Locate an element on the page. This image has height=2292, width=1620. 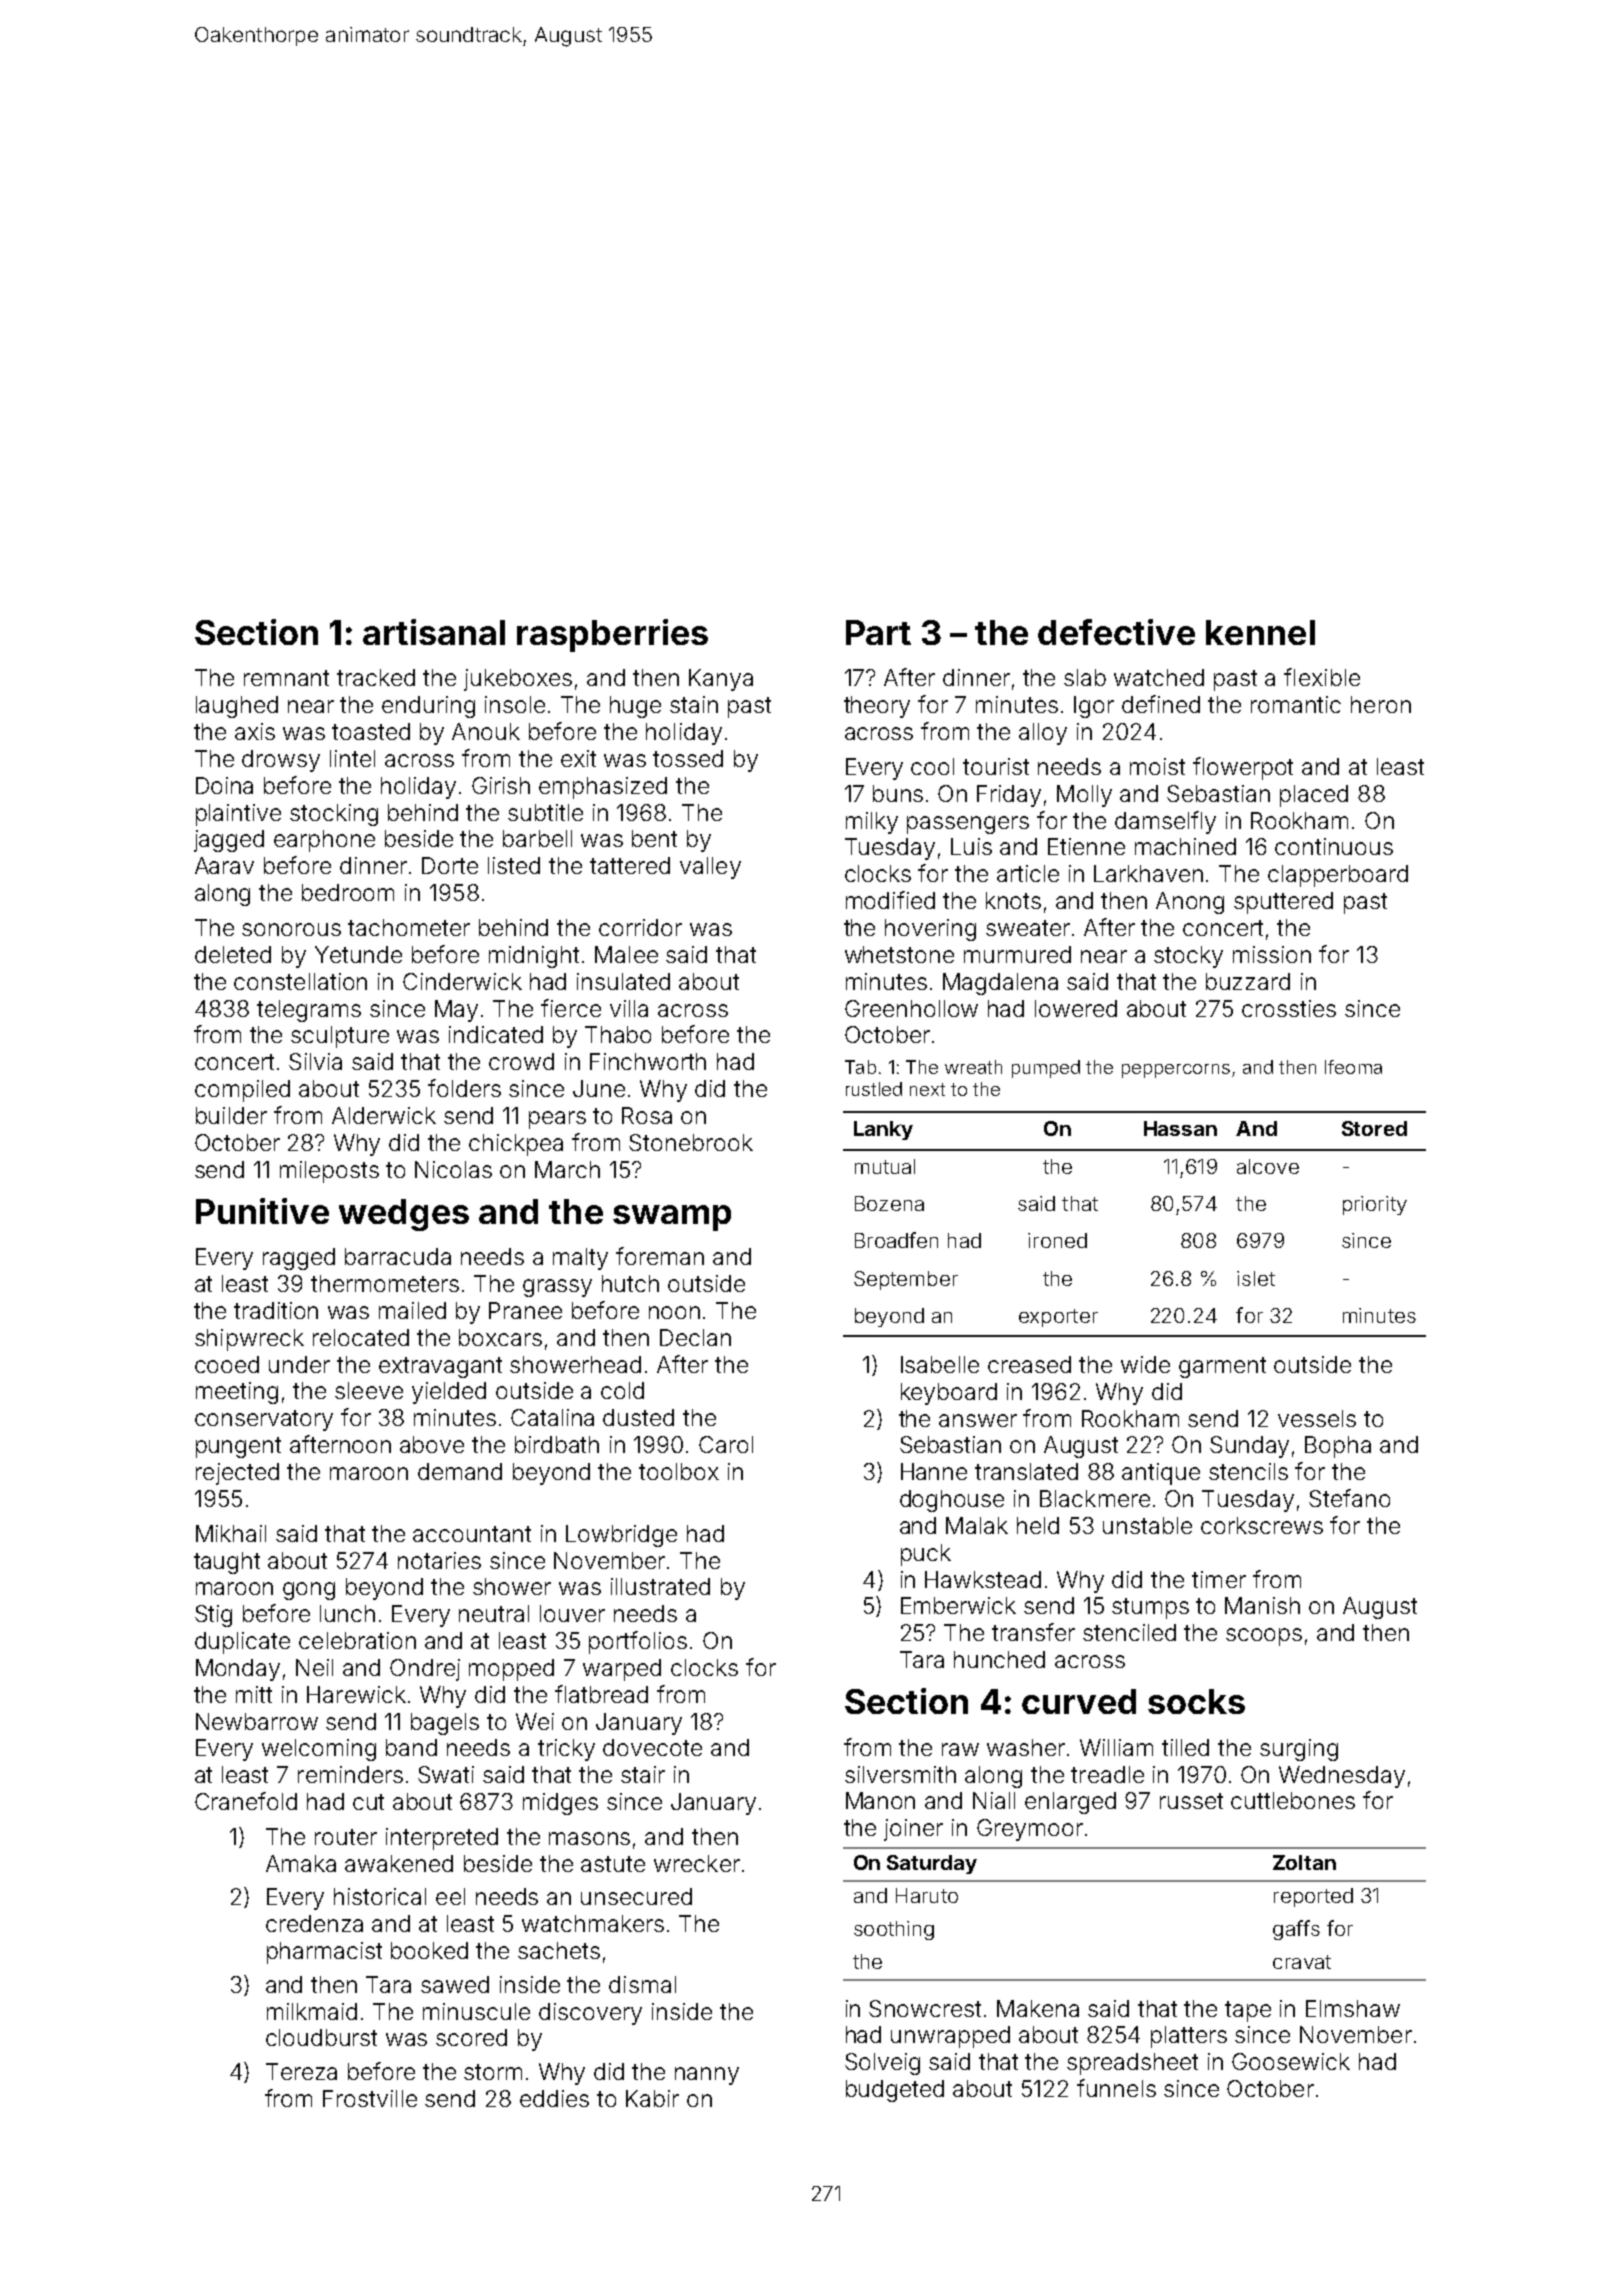
Tereza is located at coordinates (301, 2071).
